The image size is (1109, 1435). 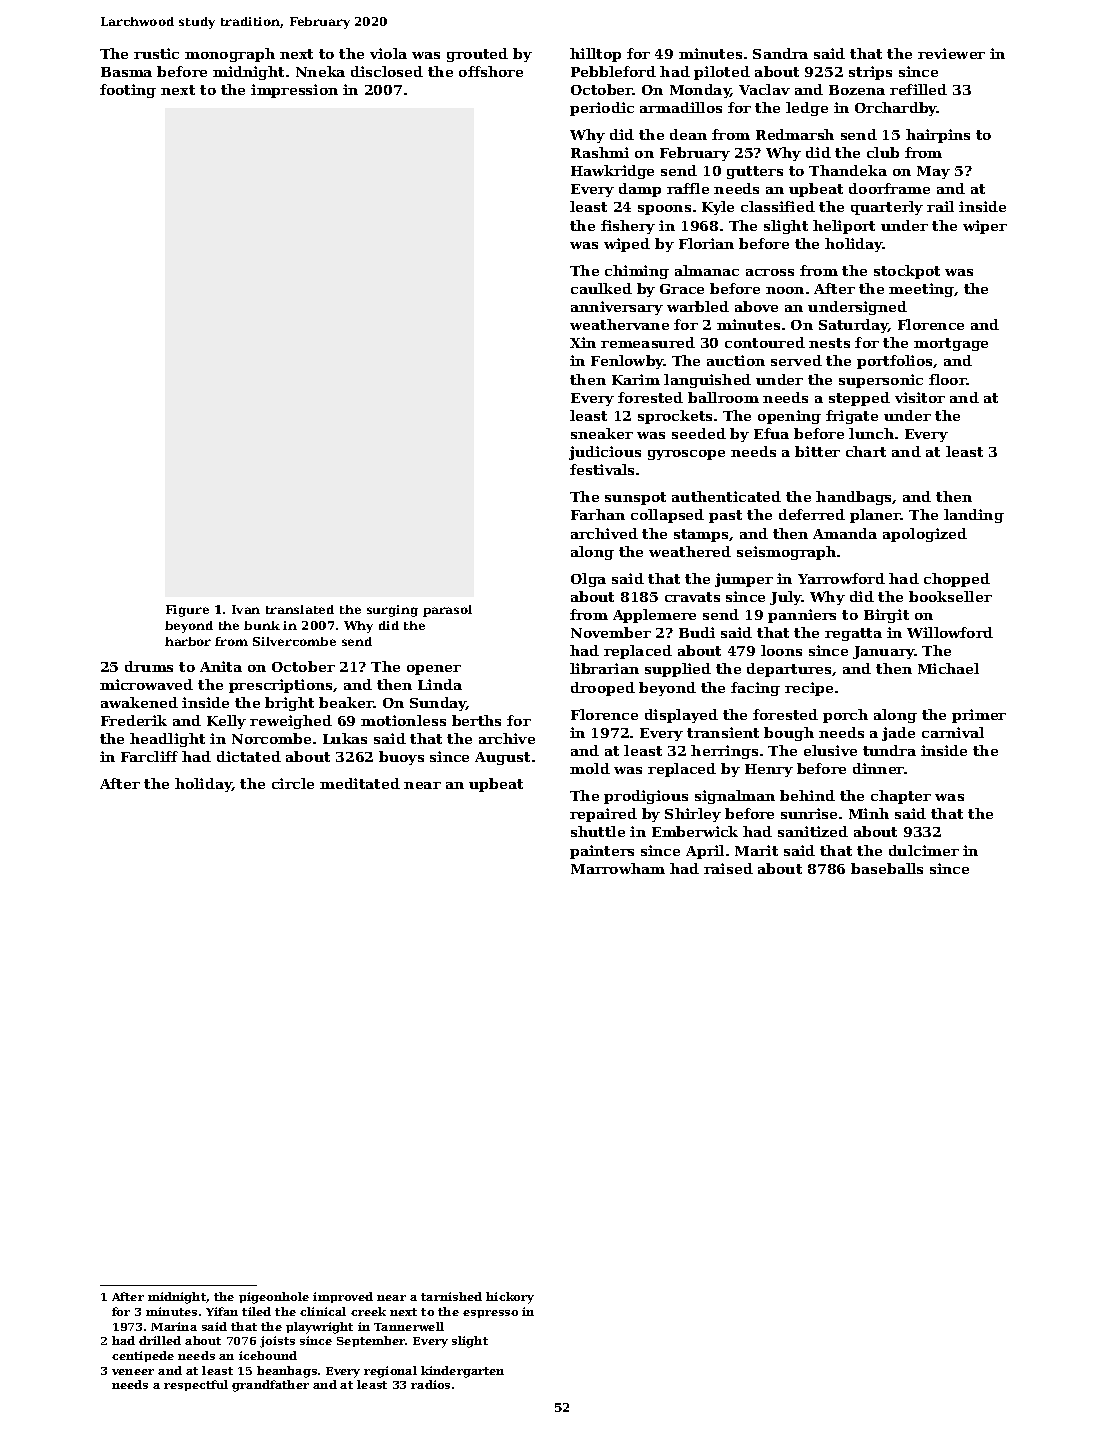 I want to click on porch, so click(x=845, y=716).
